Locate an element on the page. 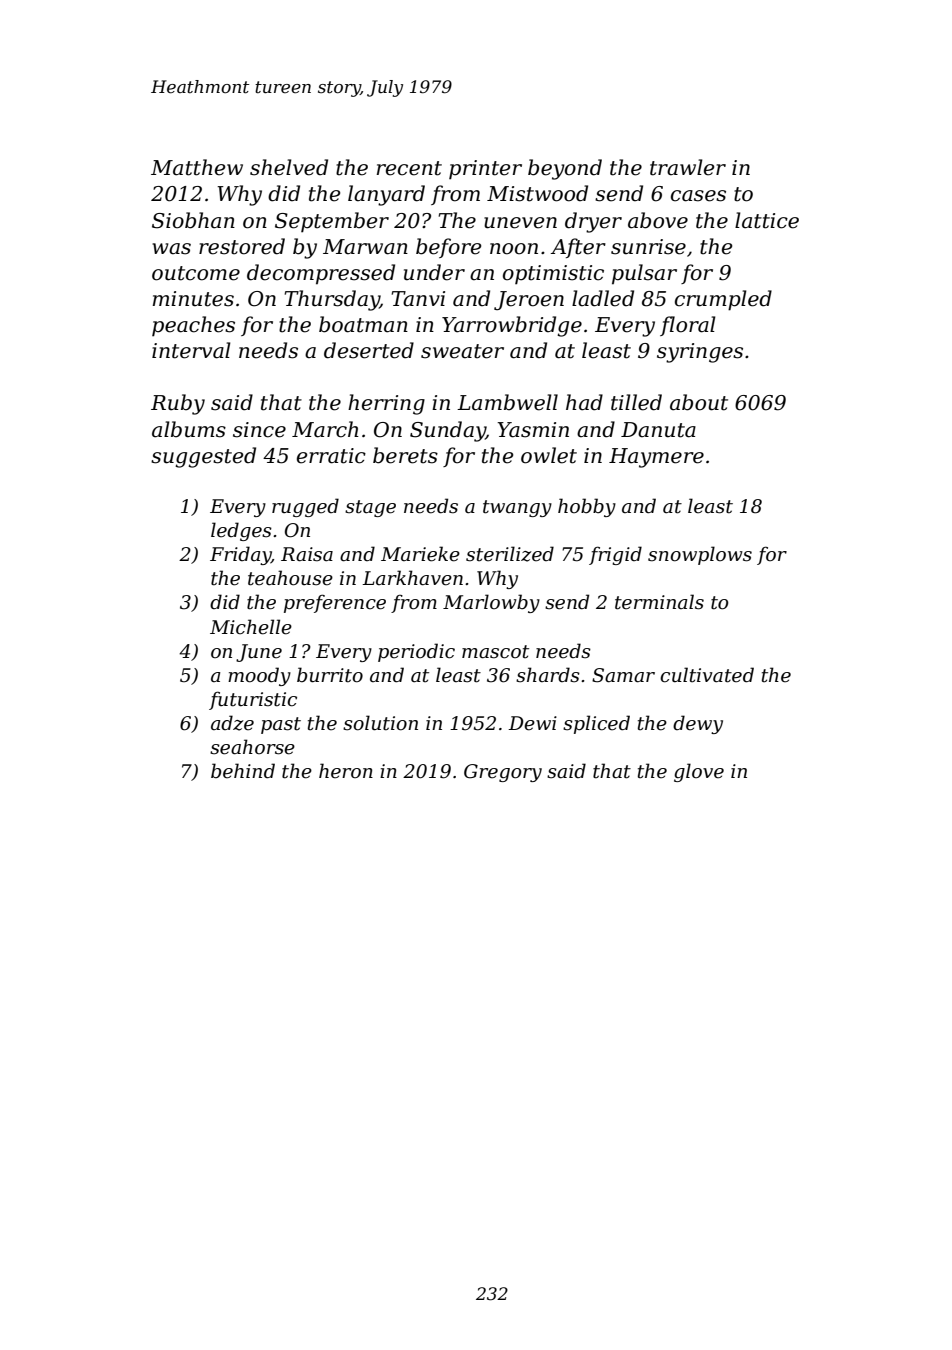 Image resolution: width=952 pixels, height=1350 pixels. Michelle is located at coordinates (251, 627).
